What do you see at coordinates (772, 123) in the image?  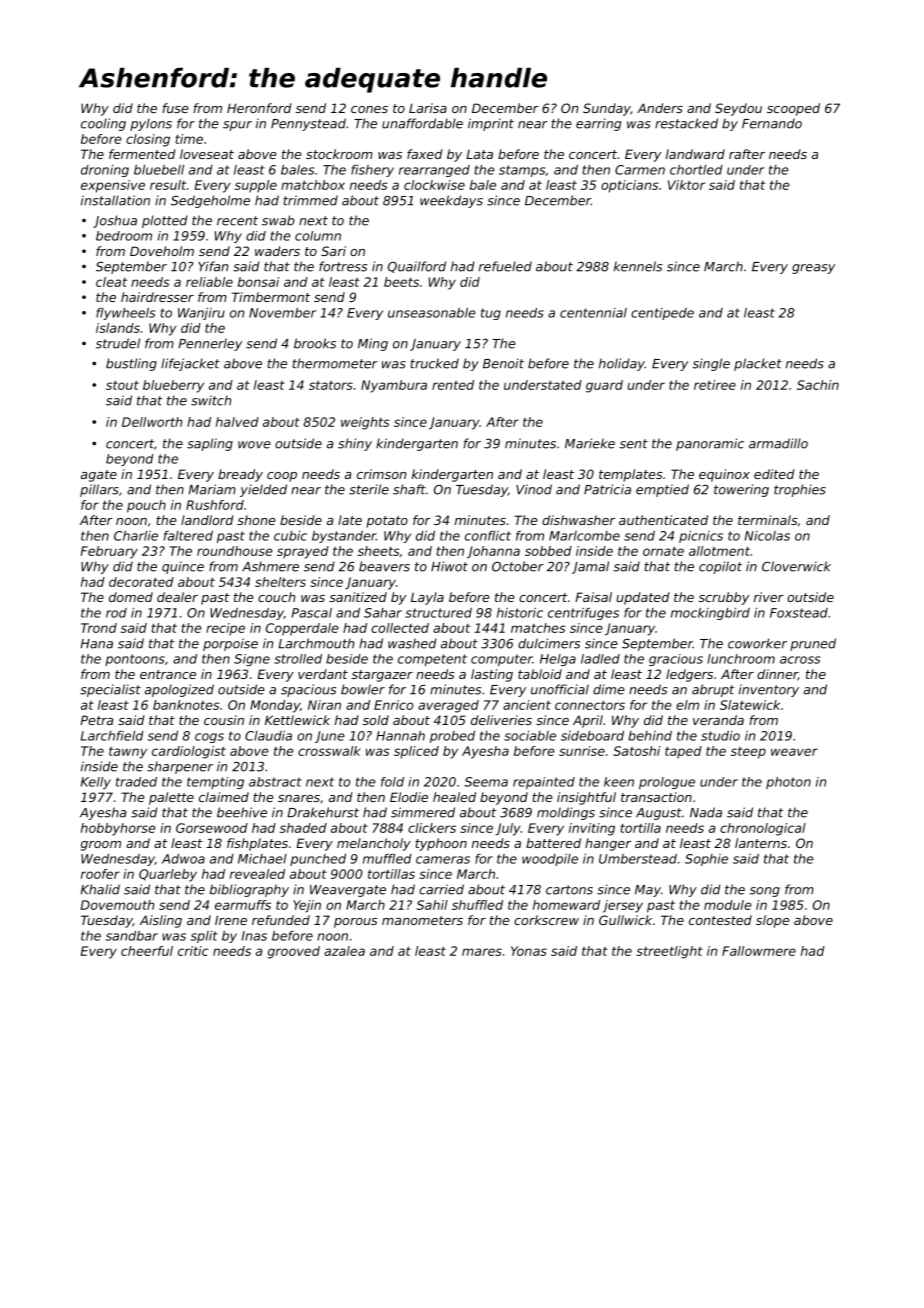 I see `Fernando` at bounding box center [772, 123].
